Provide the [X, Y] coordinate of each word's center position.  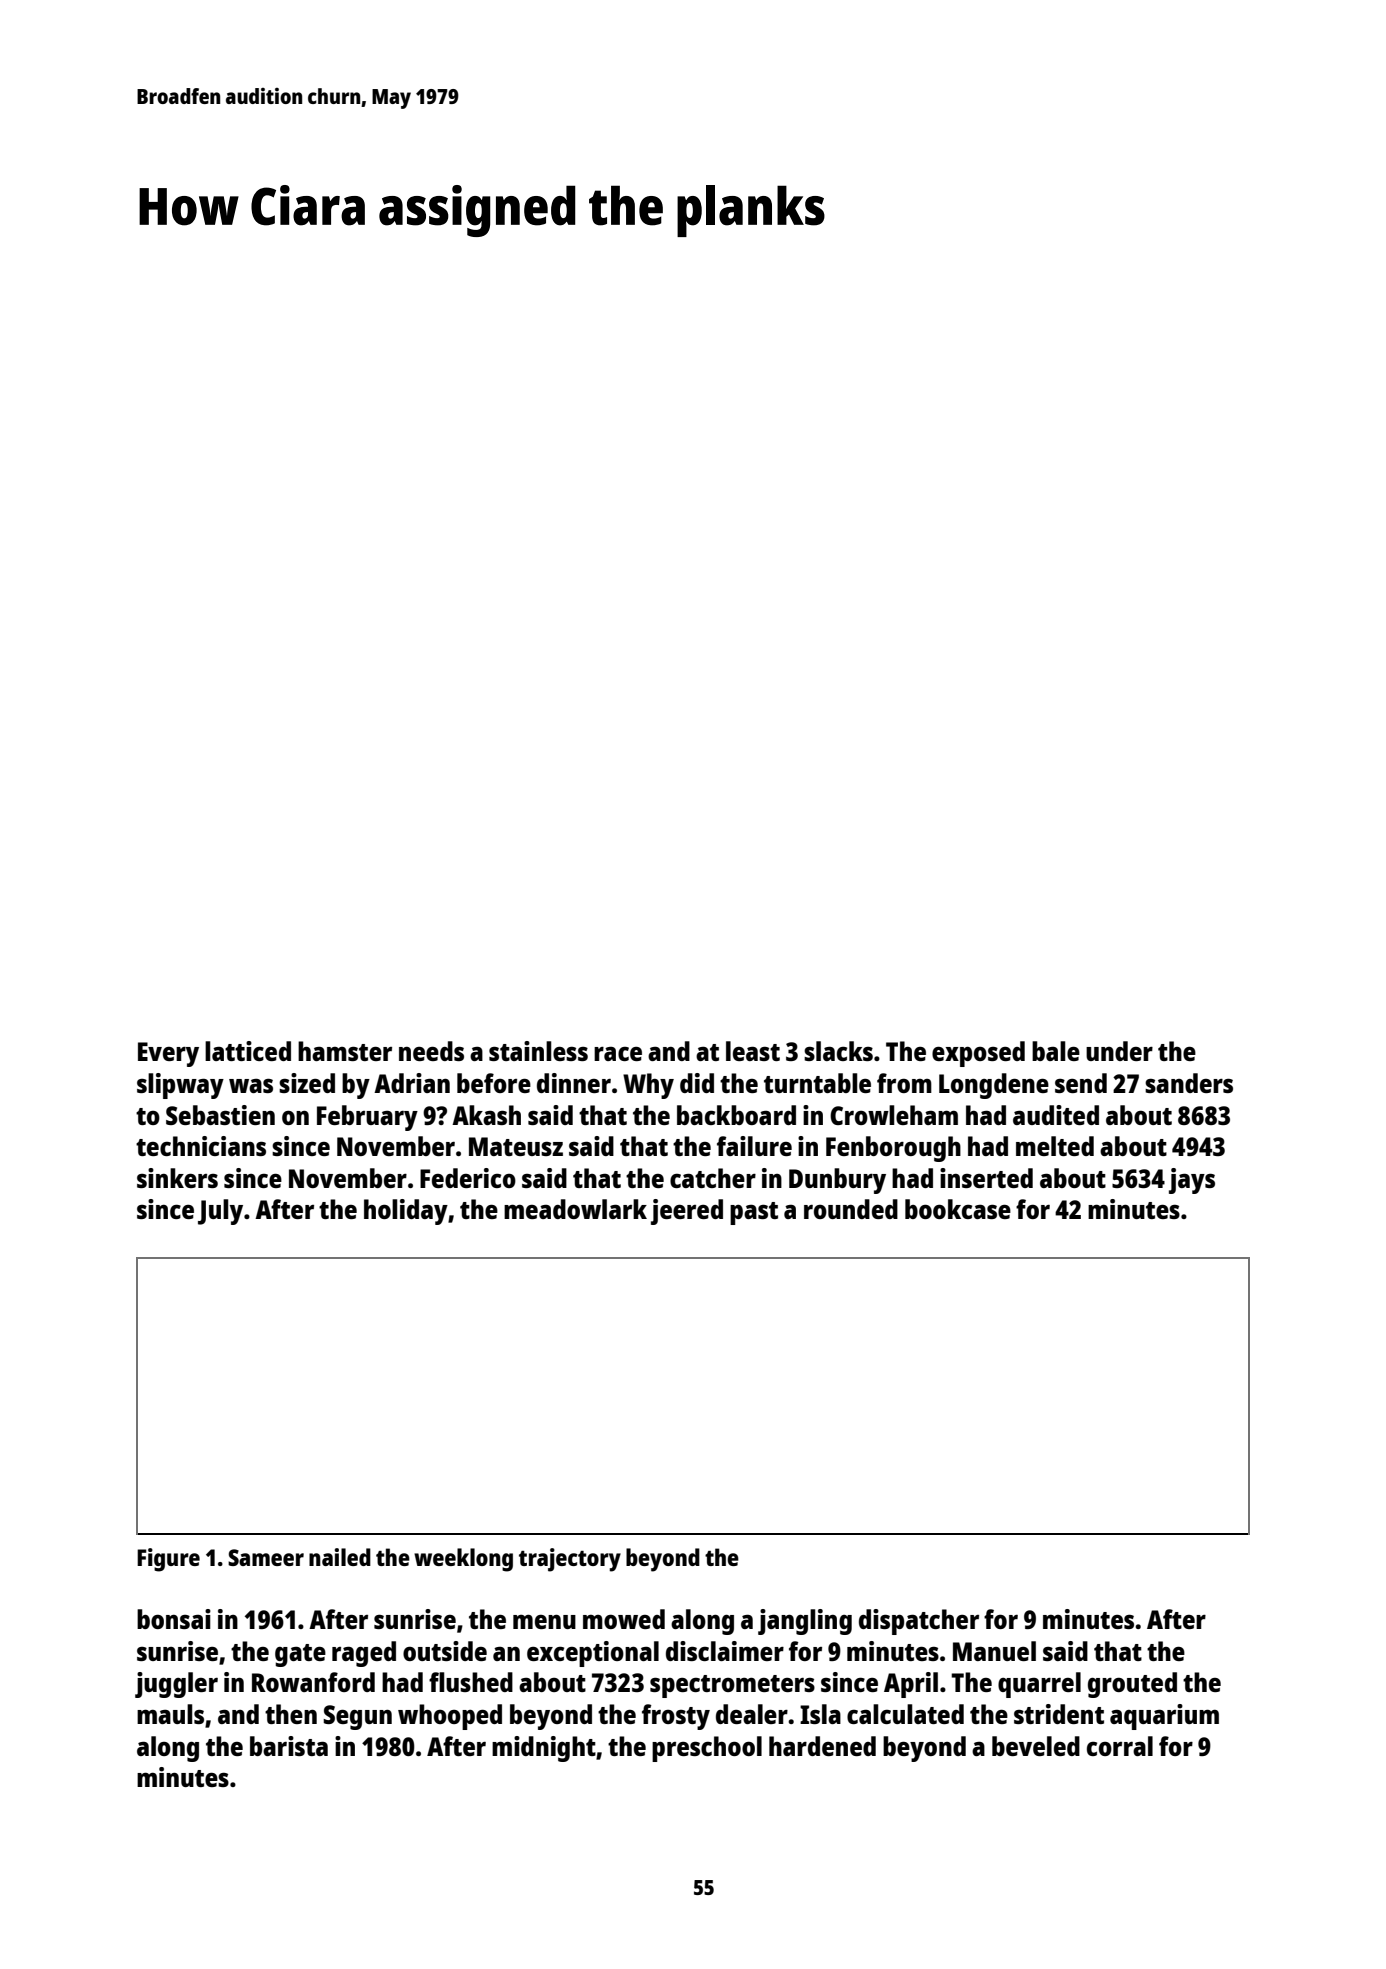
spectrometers [732, 1686]
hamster [345, 1051]
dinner [574, 1083]
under [1119, 1051]
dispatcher [919, 1622]
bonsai [174, 1619]
